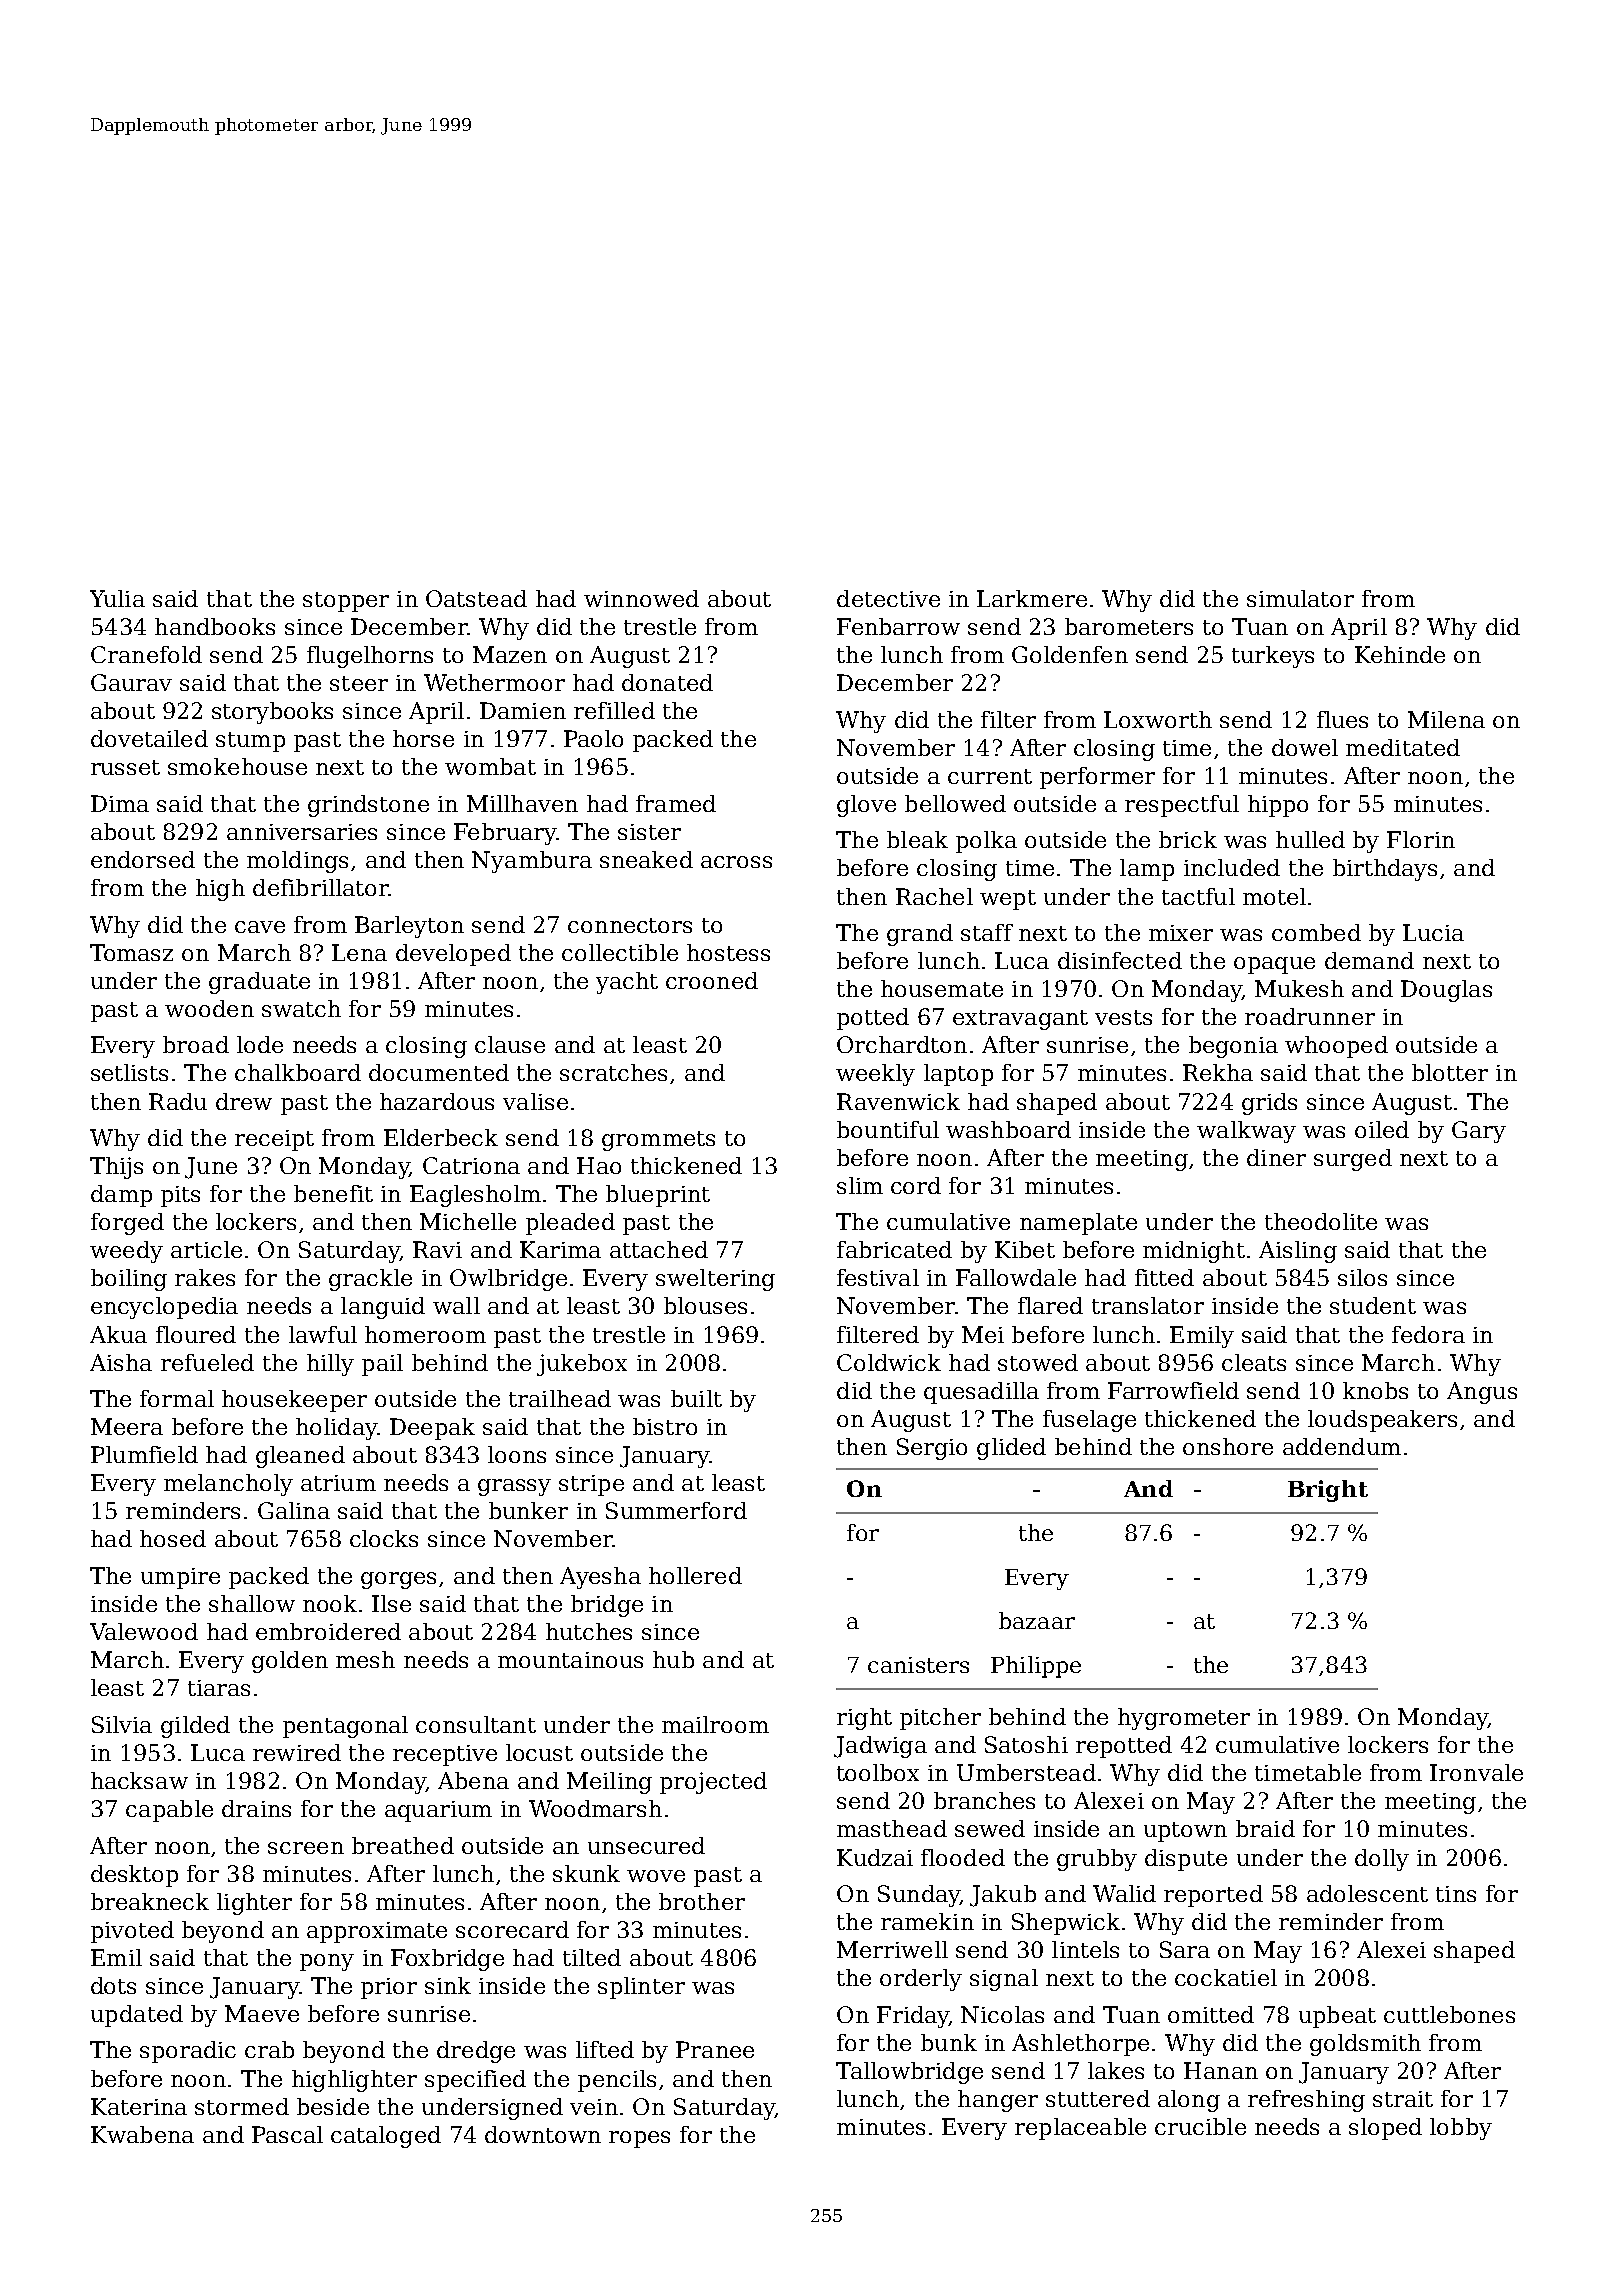 The height and width of the page is (2292, 1620). What do you see at coordinates (695, 1575) in the page?
I see `hollered` at bounding box center [695, 1575].
